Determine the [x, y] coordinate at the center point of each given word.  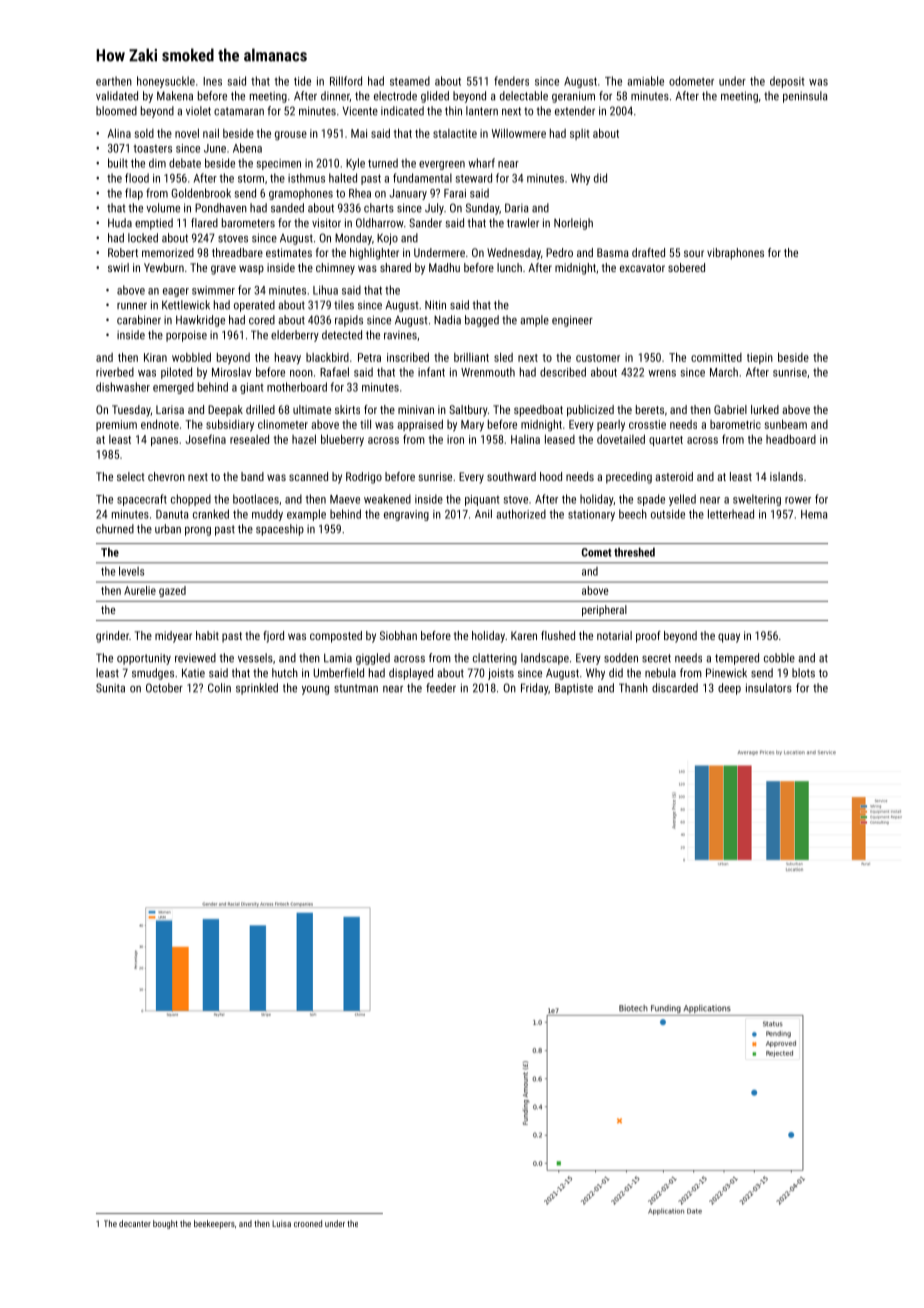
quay [729, 638]
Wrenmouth [488, 372]
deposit [787, 82]
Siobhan [398, 635]
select [131, 476]
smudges [153, 674]
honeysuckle [166, 82]
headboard [791, 439]
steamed [410, 81]
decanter [135, 1223]
